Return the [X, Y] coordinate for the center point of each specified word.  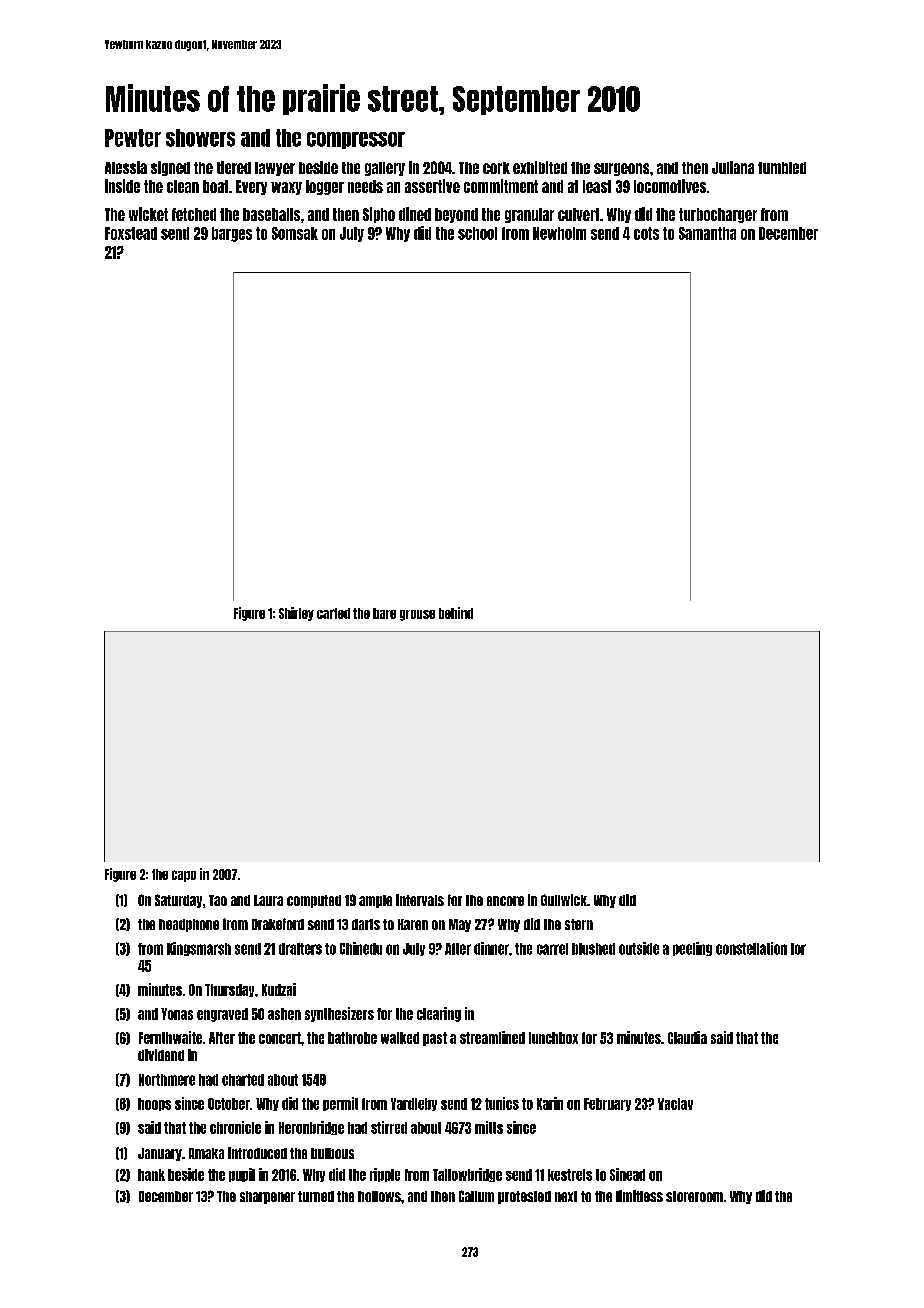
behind [456, 613]
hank [151, 1175]
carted [333, 613]
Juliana [733, 167]
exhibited [540, 167]
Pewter [133, 138]
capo [184, 876]
